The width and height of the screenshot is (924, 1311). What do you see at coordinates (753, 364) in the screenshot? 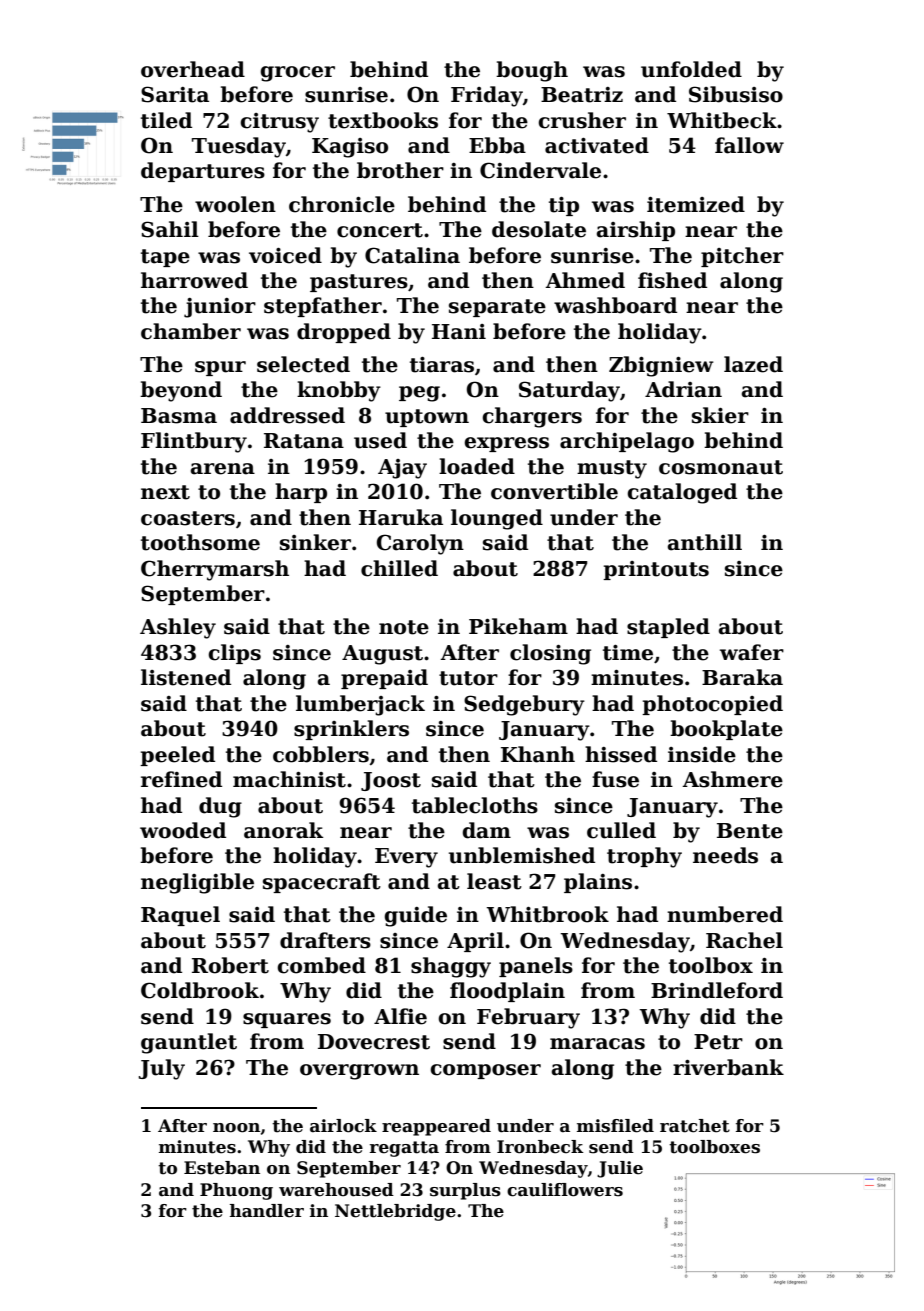
I see `lazed` at bounding box center [753, 364].
